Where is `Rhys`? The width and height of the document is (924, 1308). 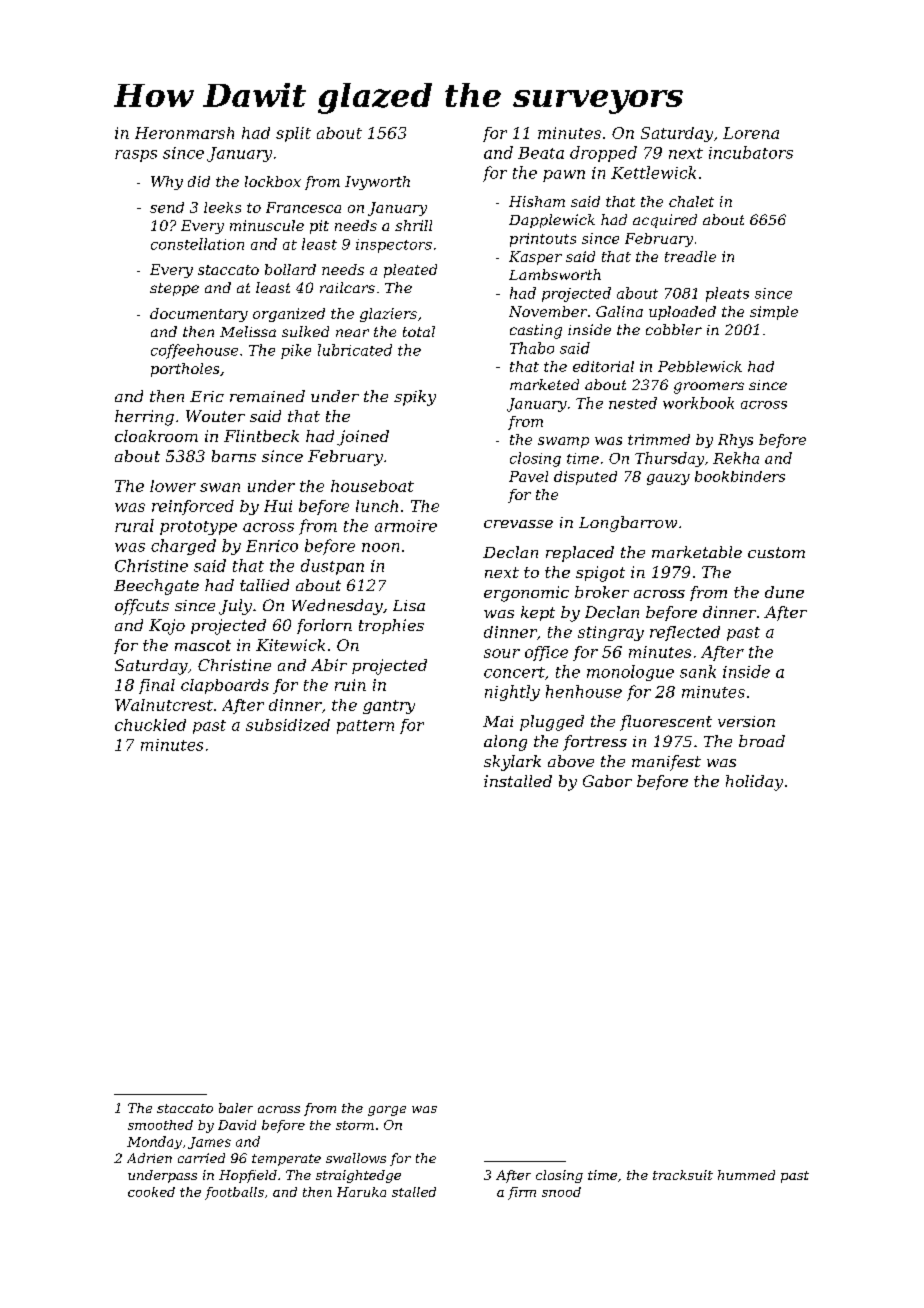
Rhys is located at coordinates (735, 441).
